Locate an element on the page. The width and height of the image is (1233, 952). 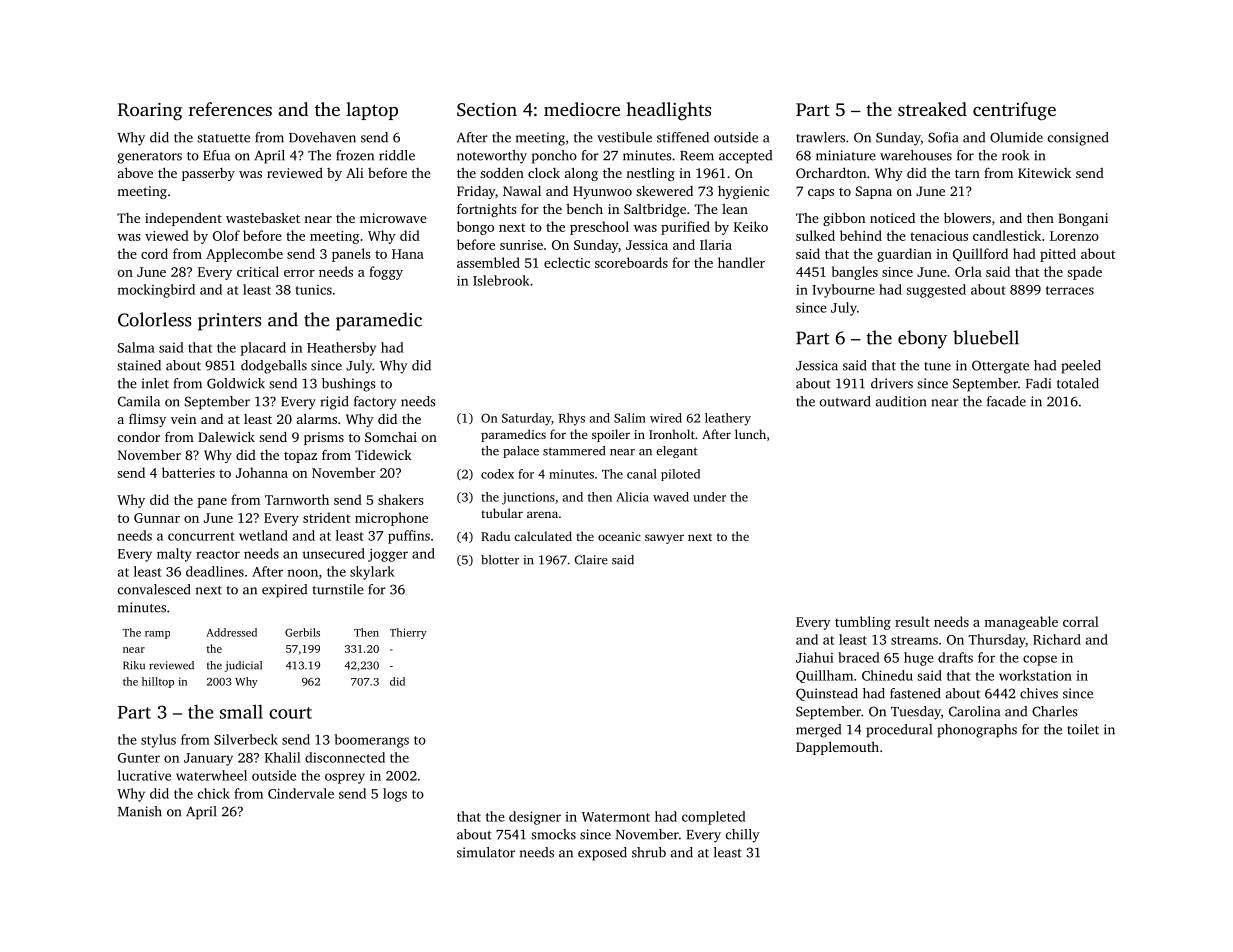
centrifuge is located at coordinates (1014, 111).
